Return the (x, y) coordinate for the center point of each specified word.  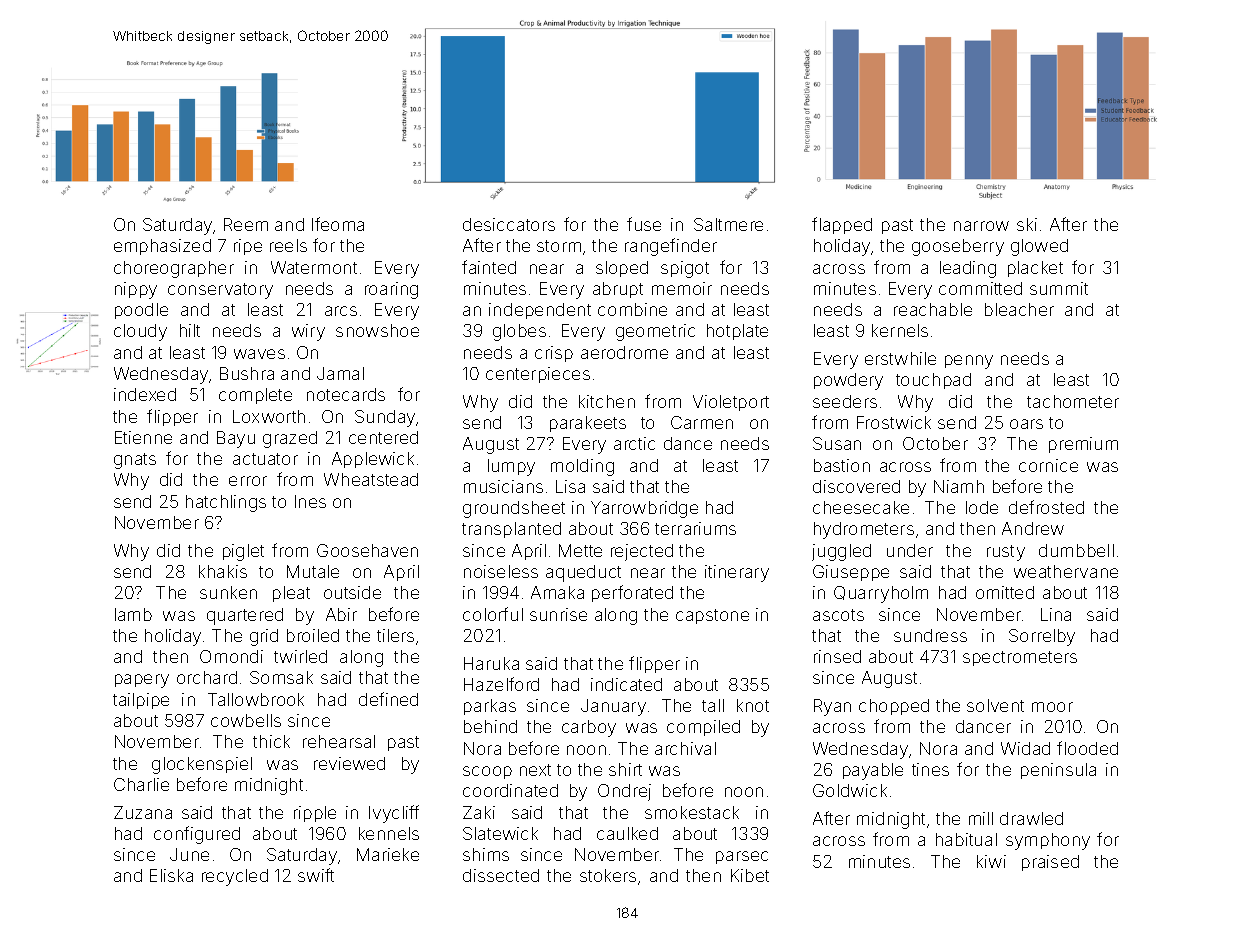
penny (969, 362)
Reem (246, 224)
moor (1052, 707)
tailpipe (141, 701)
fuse (644, 224)
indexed (145, 394)
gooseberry (958, 247)
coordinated (510, 790)
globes (519, 332)
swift (316, 875)
